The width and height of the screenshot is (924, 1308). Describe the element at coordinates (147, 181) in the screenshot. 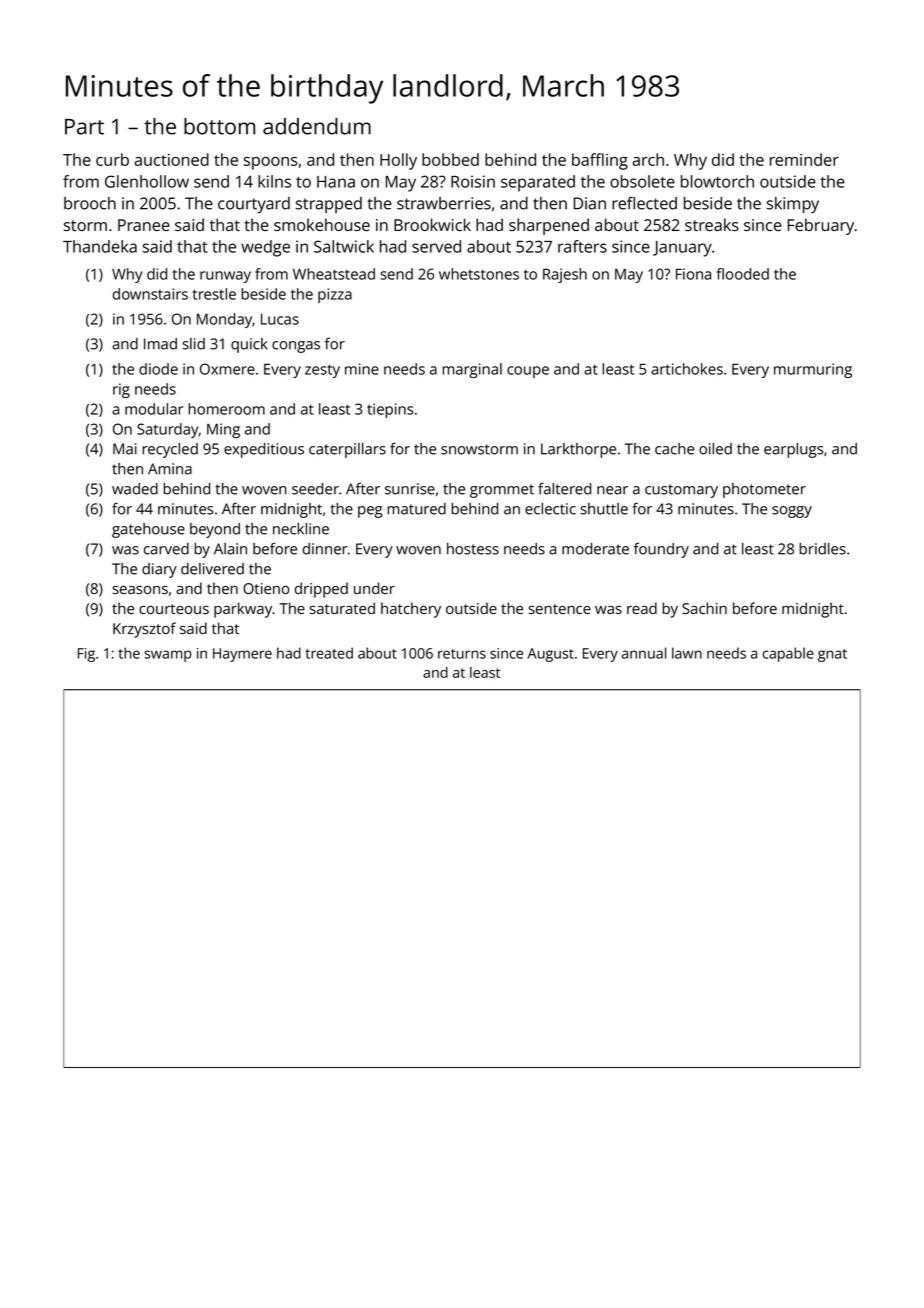

I see `Glenhollow` at that location.
